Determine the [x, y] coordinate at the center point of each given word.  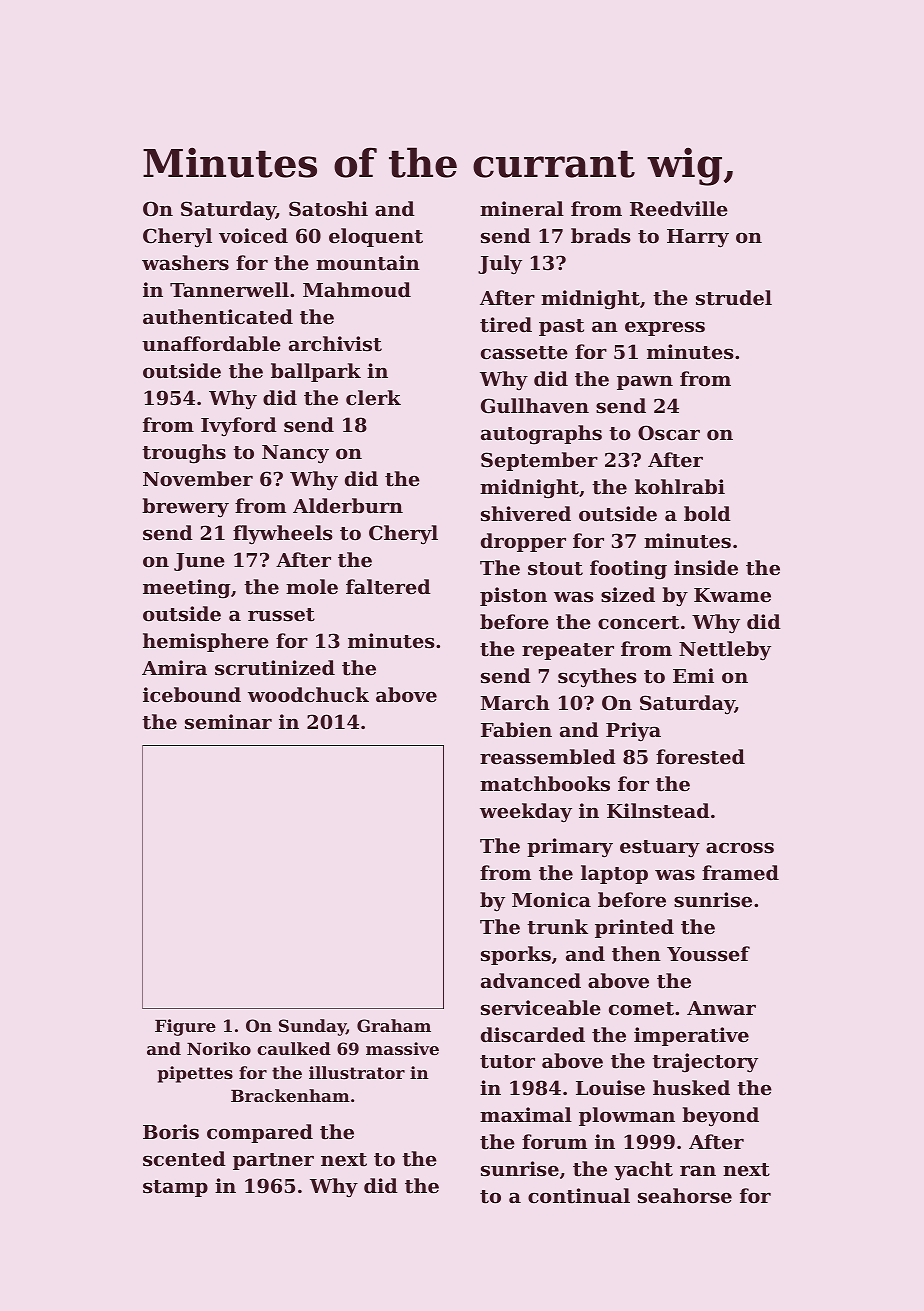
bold [707, 514]
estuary [660, 848]
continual [579, 1196]
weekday [526, 813]
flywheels [283, 535]
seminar [228, 722]
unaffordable [211, 344]
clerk [373, 397]
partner [273, 1161]
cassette [524, 353]
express [665, 328]
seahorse [685, 1196]
